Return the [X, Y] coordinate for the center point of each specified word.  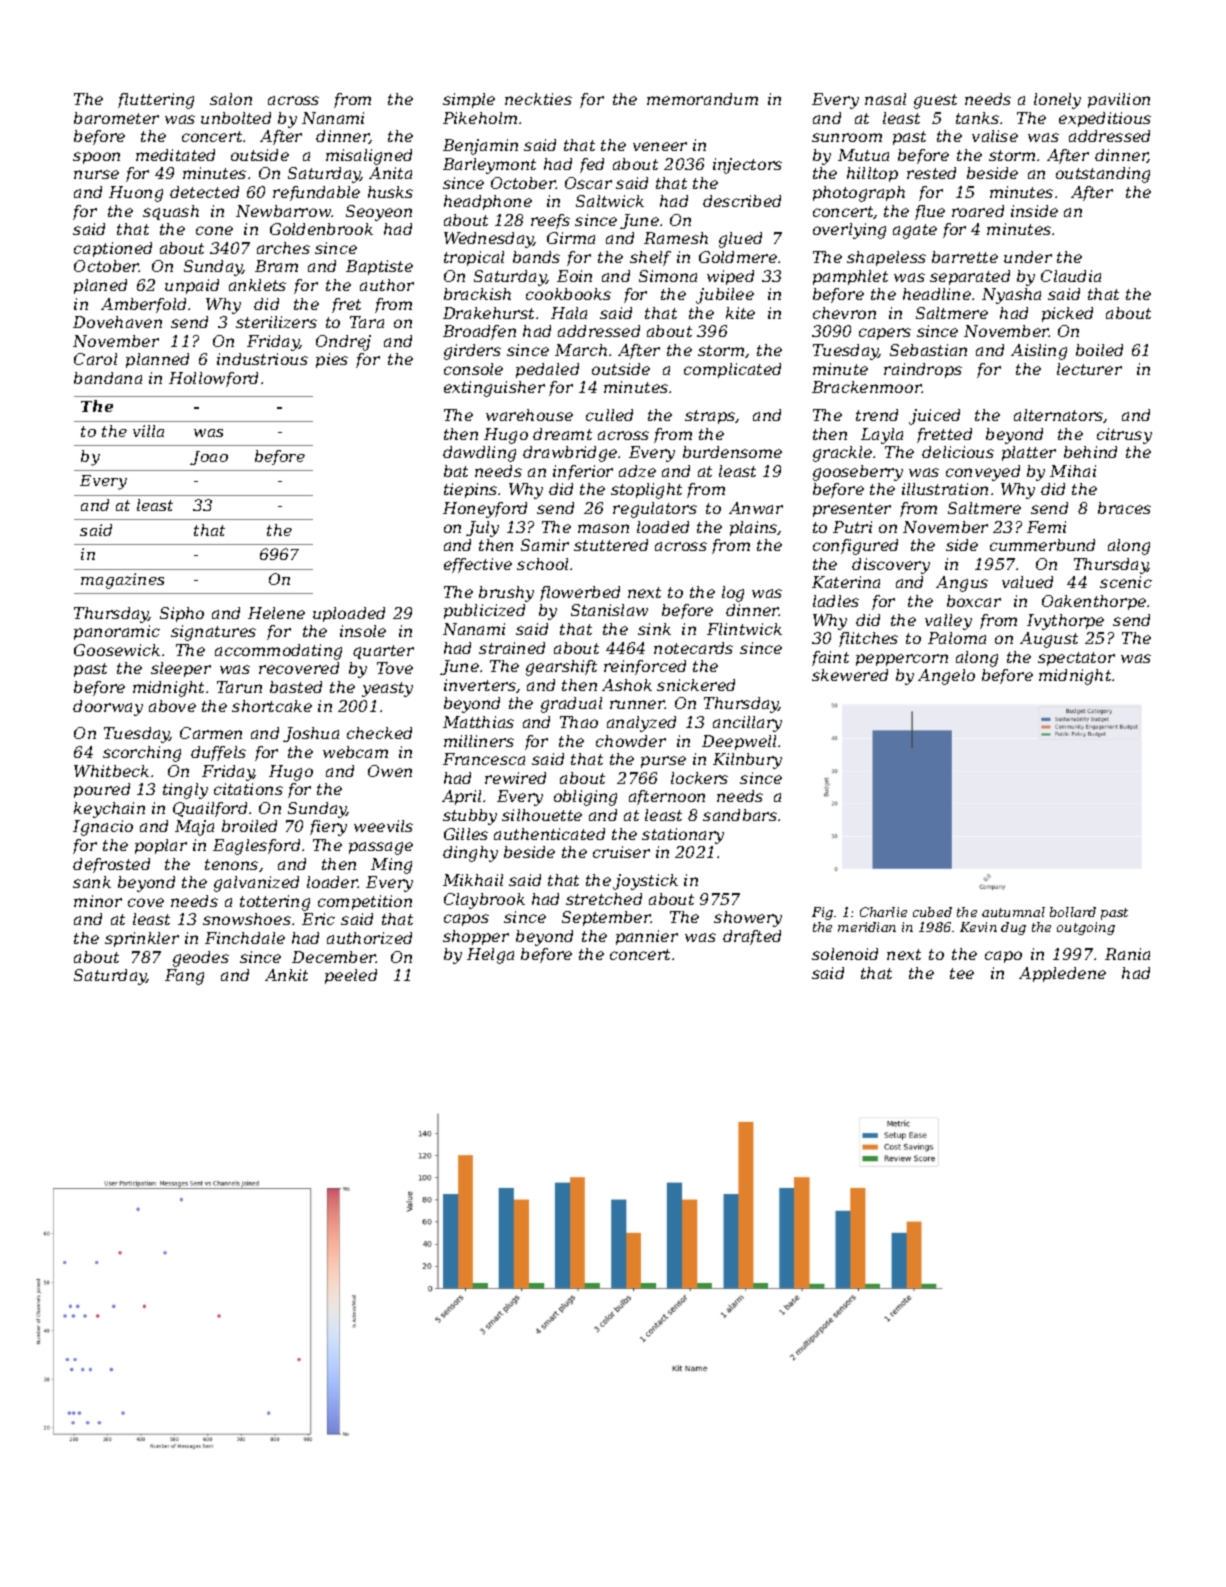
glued [740, 240]
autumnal [1013, 912]
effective [478, 565]
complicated [732, 370]
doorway [108, 708]
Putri [852, 527]
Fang [184, 977]
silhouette [542, 815]
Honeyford [485, 510]
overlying [849, 231]
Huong [136, 194]
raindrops [923, 370]
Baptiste [379, 267]
